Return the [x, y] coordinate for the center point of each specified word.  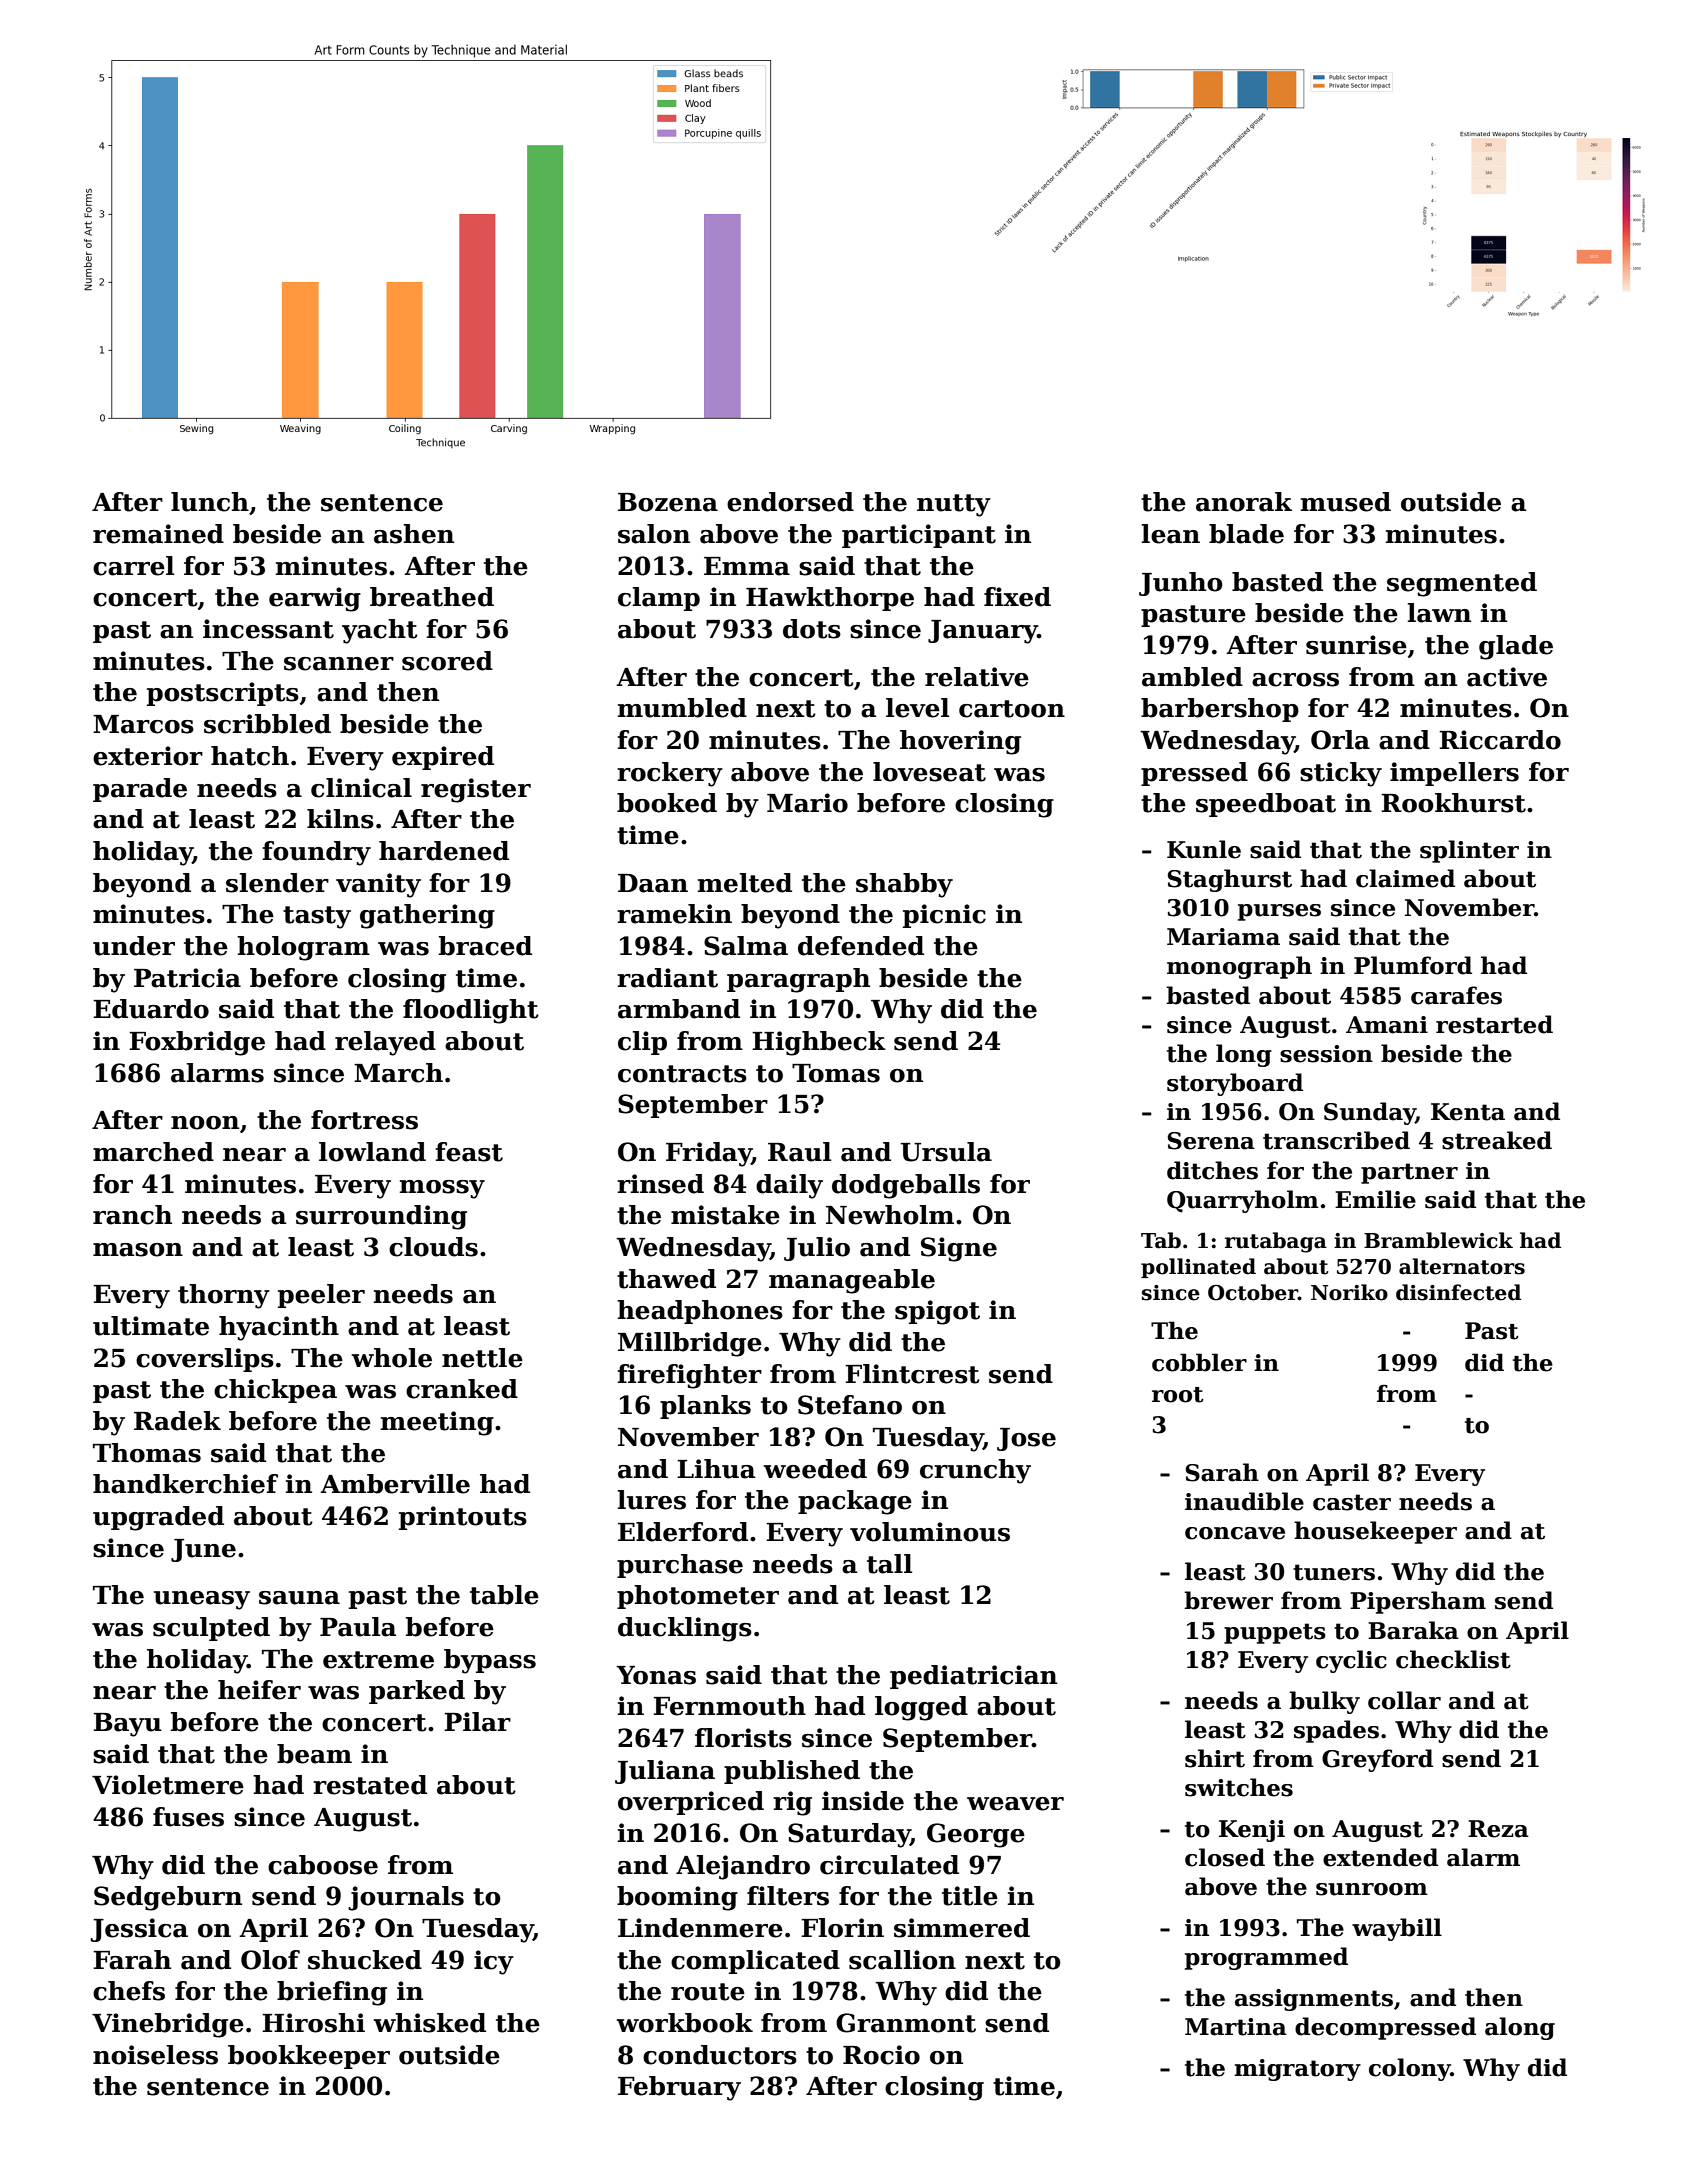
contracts [682, 1074]
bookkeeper [309, 2057]
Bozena [668, 502]
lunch [210, 502]
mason [138, 1250]
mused [1345, 502]
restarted [1494, 1024]
